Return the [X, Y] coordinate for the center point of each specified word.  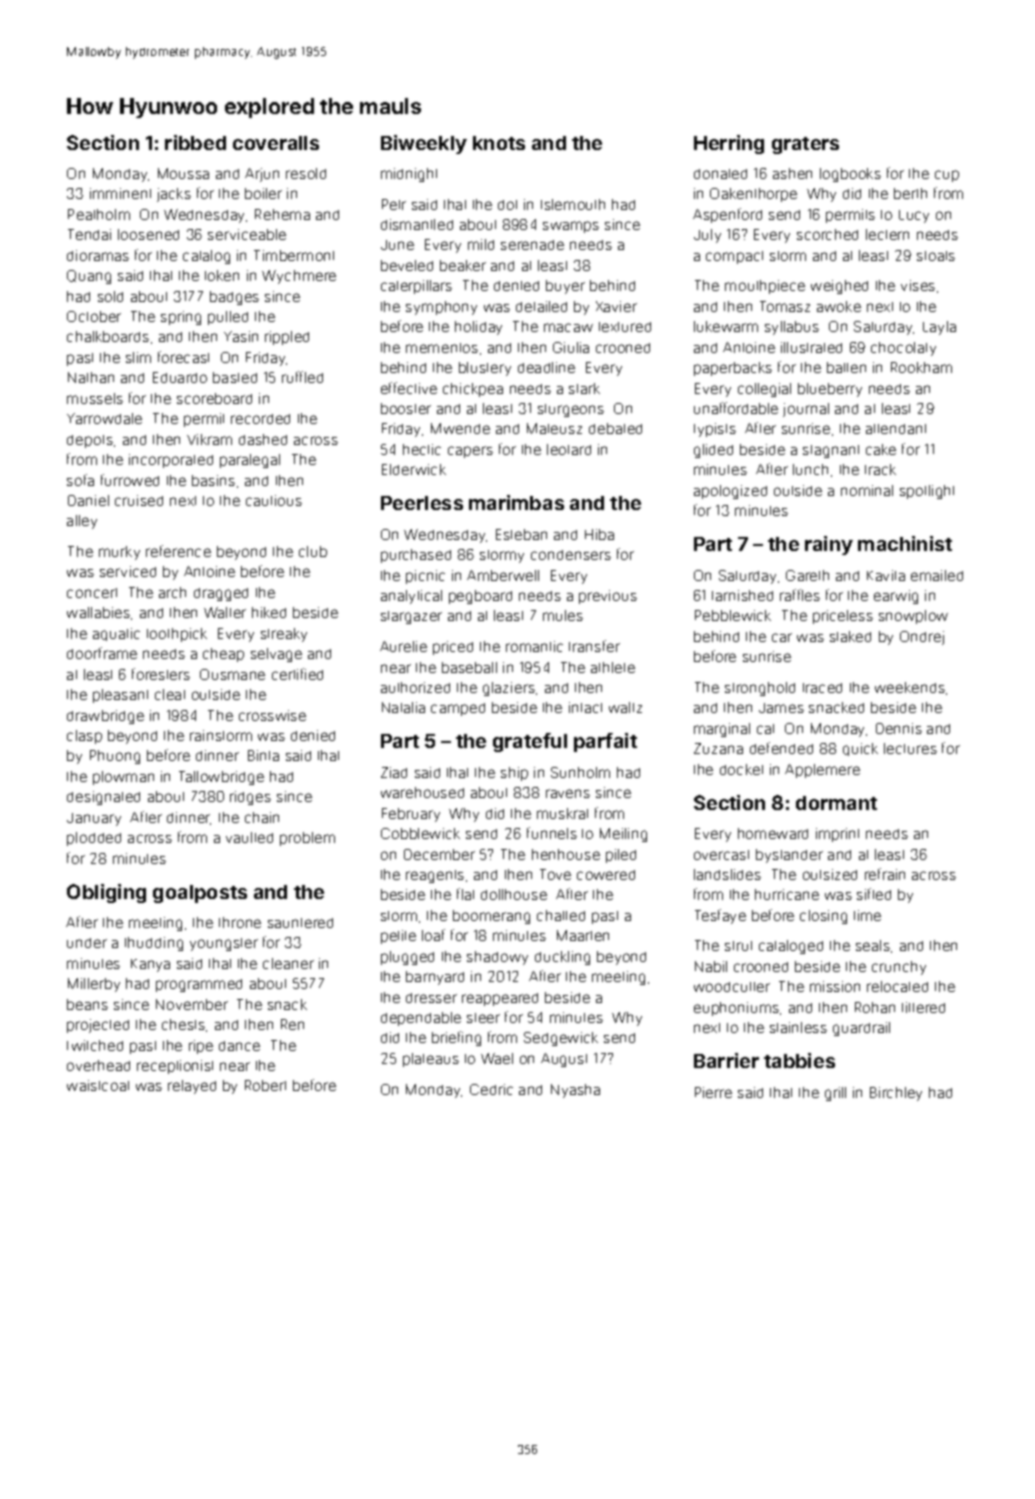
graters [805, 145]
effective [409, 388]
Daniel [88, 500]
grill [835, 1094]
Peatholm [99, 214]
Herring [729, 144]
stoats [936, 256]
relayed [192, 1087]
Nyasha [575, 1091]
